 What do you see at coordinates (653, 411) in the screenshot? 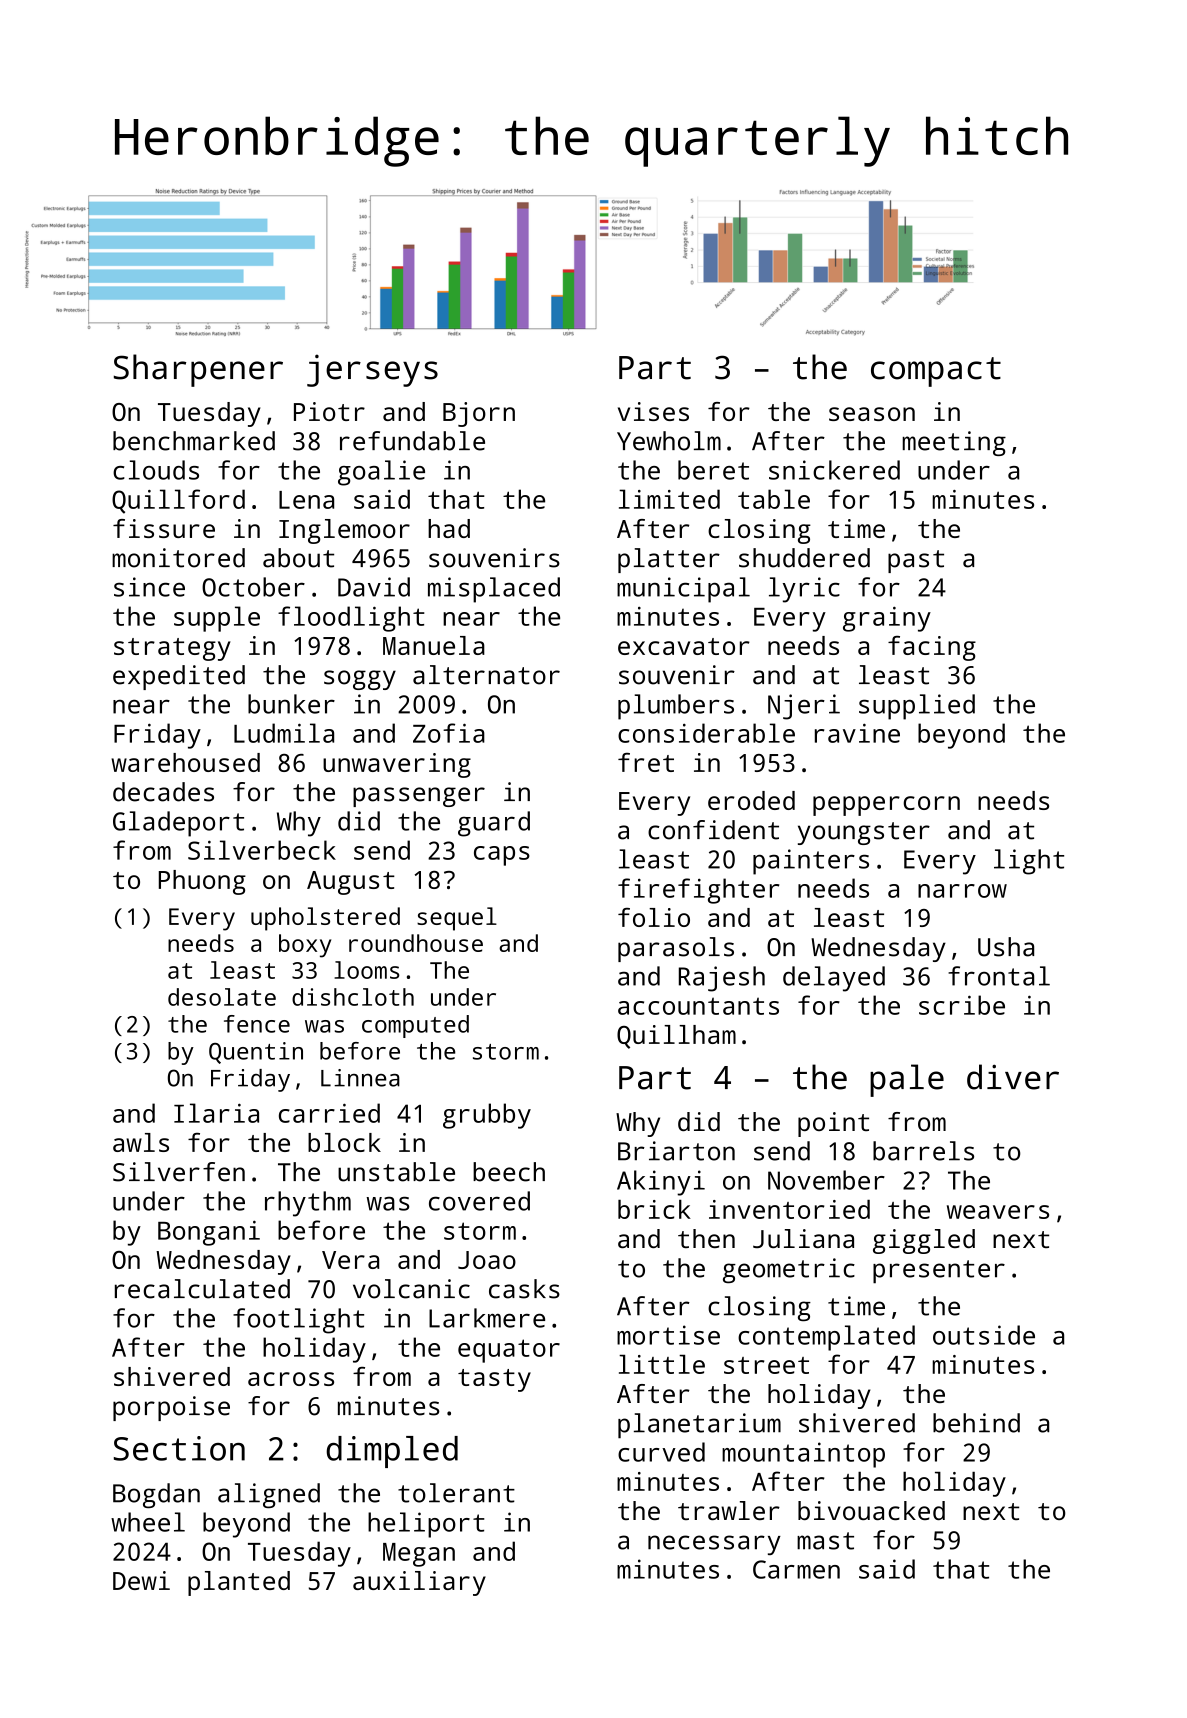
I see `vises` at bounding box center [653, 411].
